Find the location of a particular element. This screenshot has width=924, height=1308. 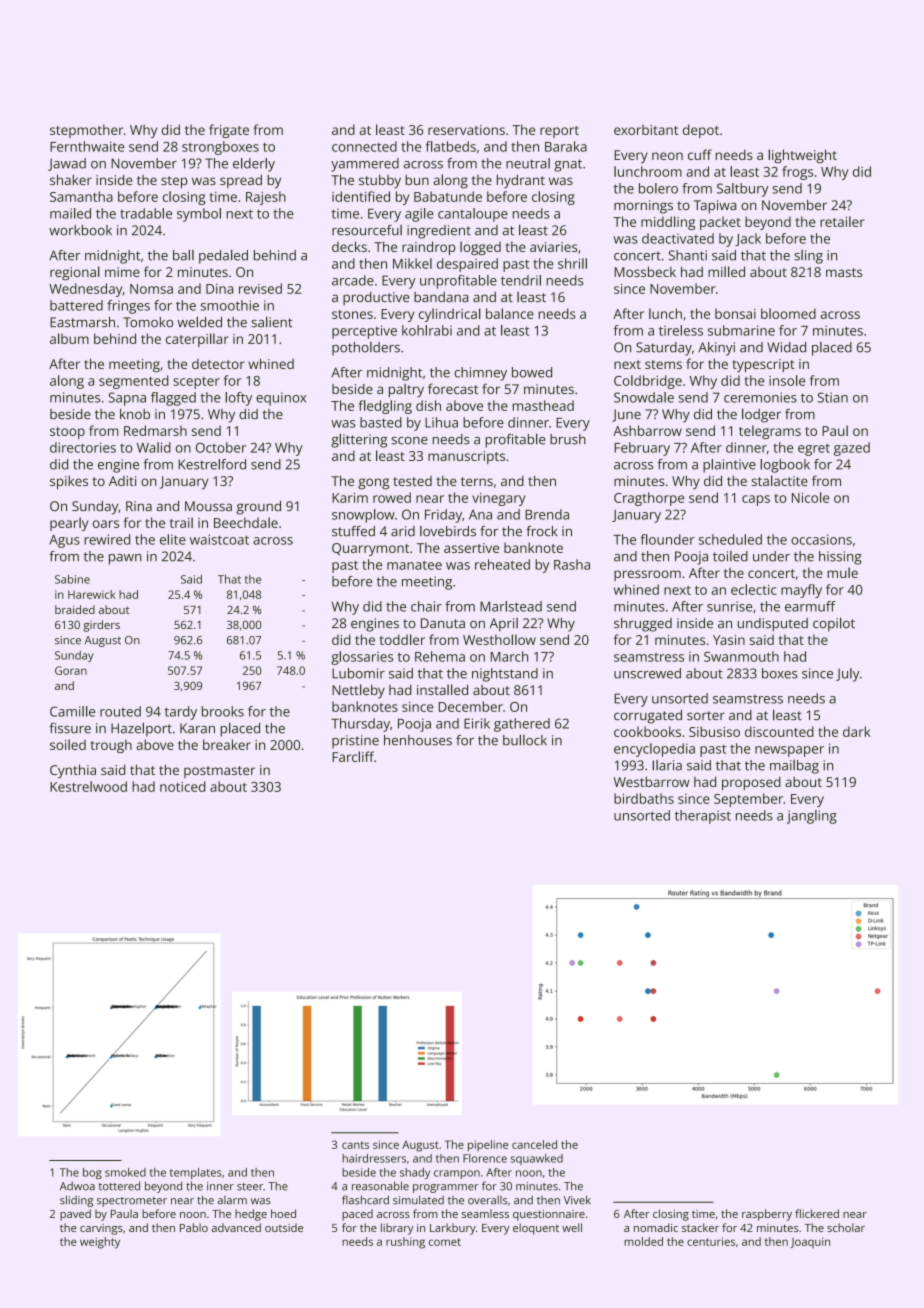

canceled is located at coordinates (534, 1144).
